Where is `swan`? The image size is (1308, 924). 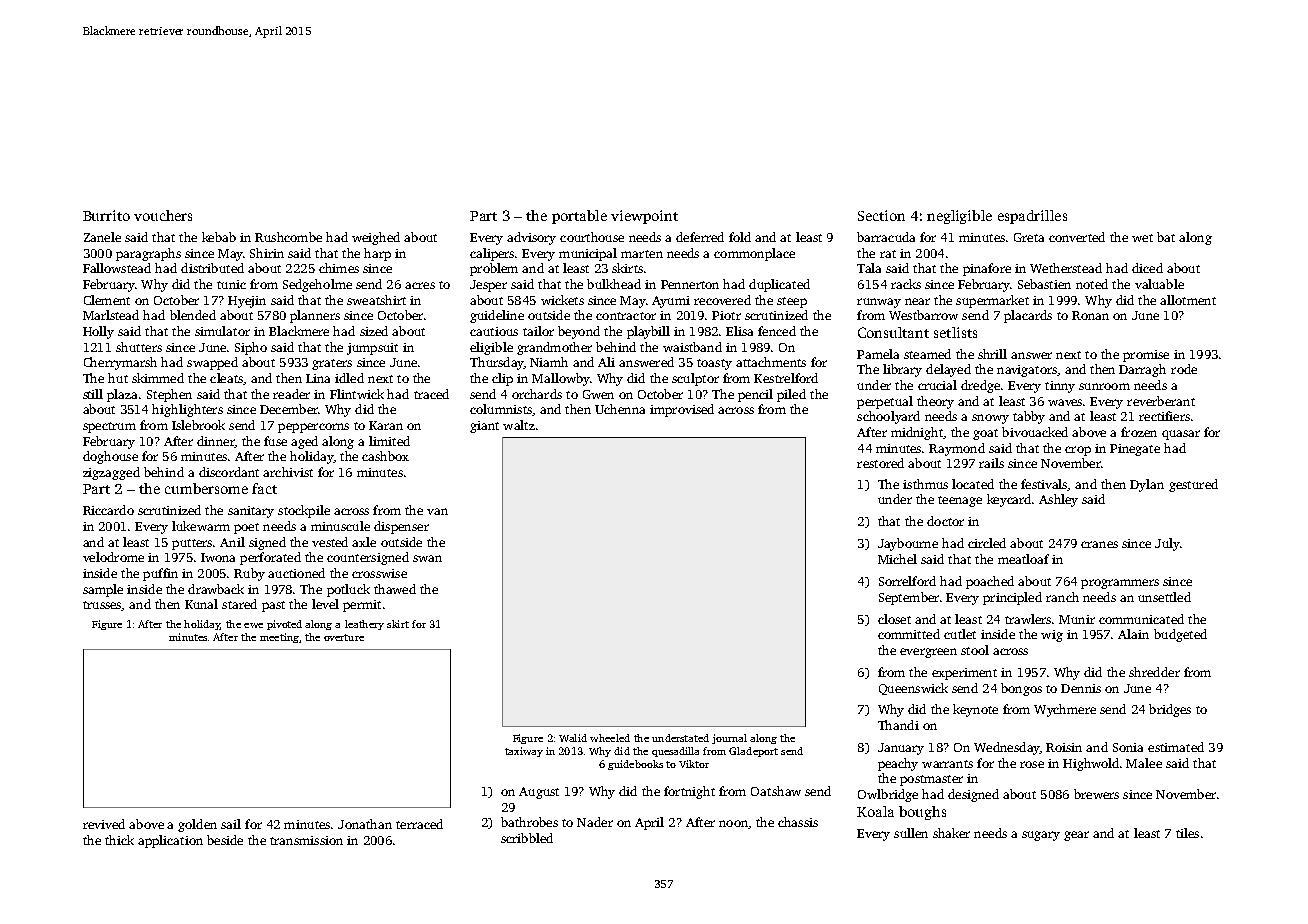 swan is located at coordinates (427, 558).
